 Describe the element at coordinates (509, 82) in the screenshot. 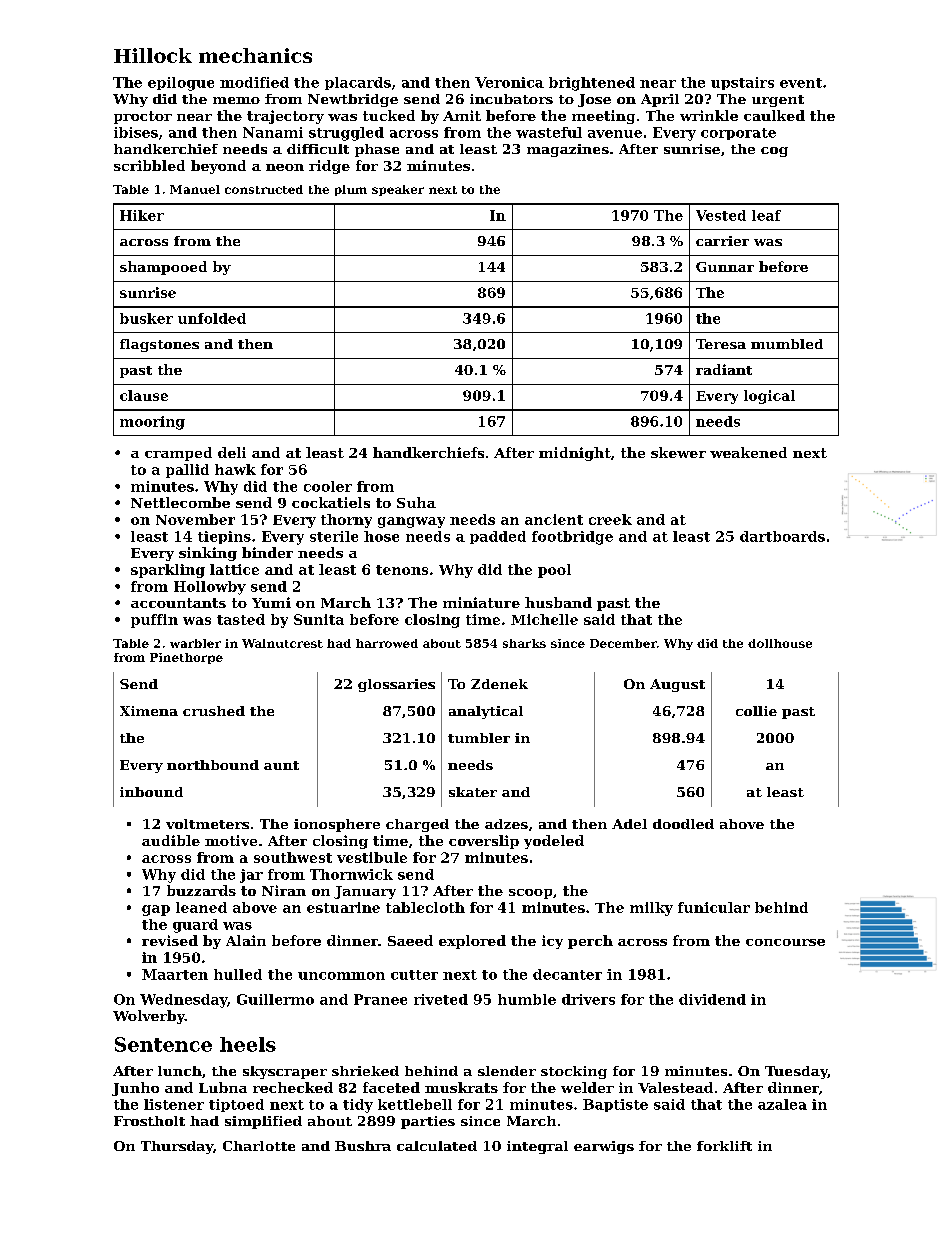

I see `Veronica` at that location.
